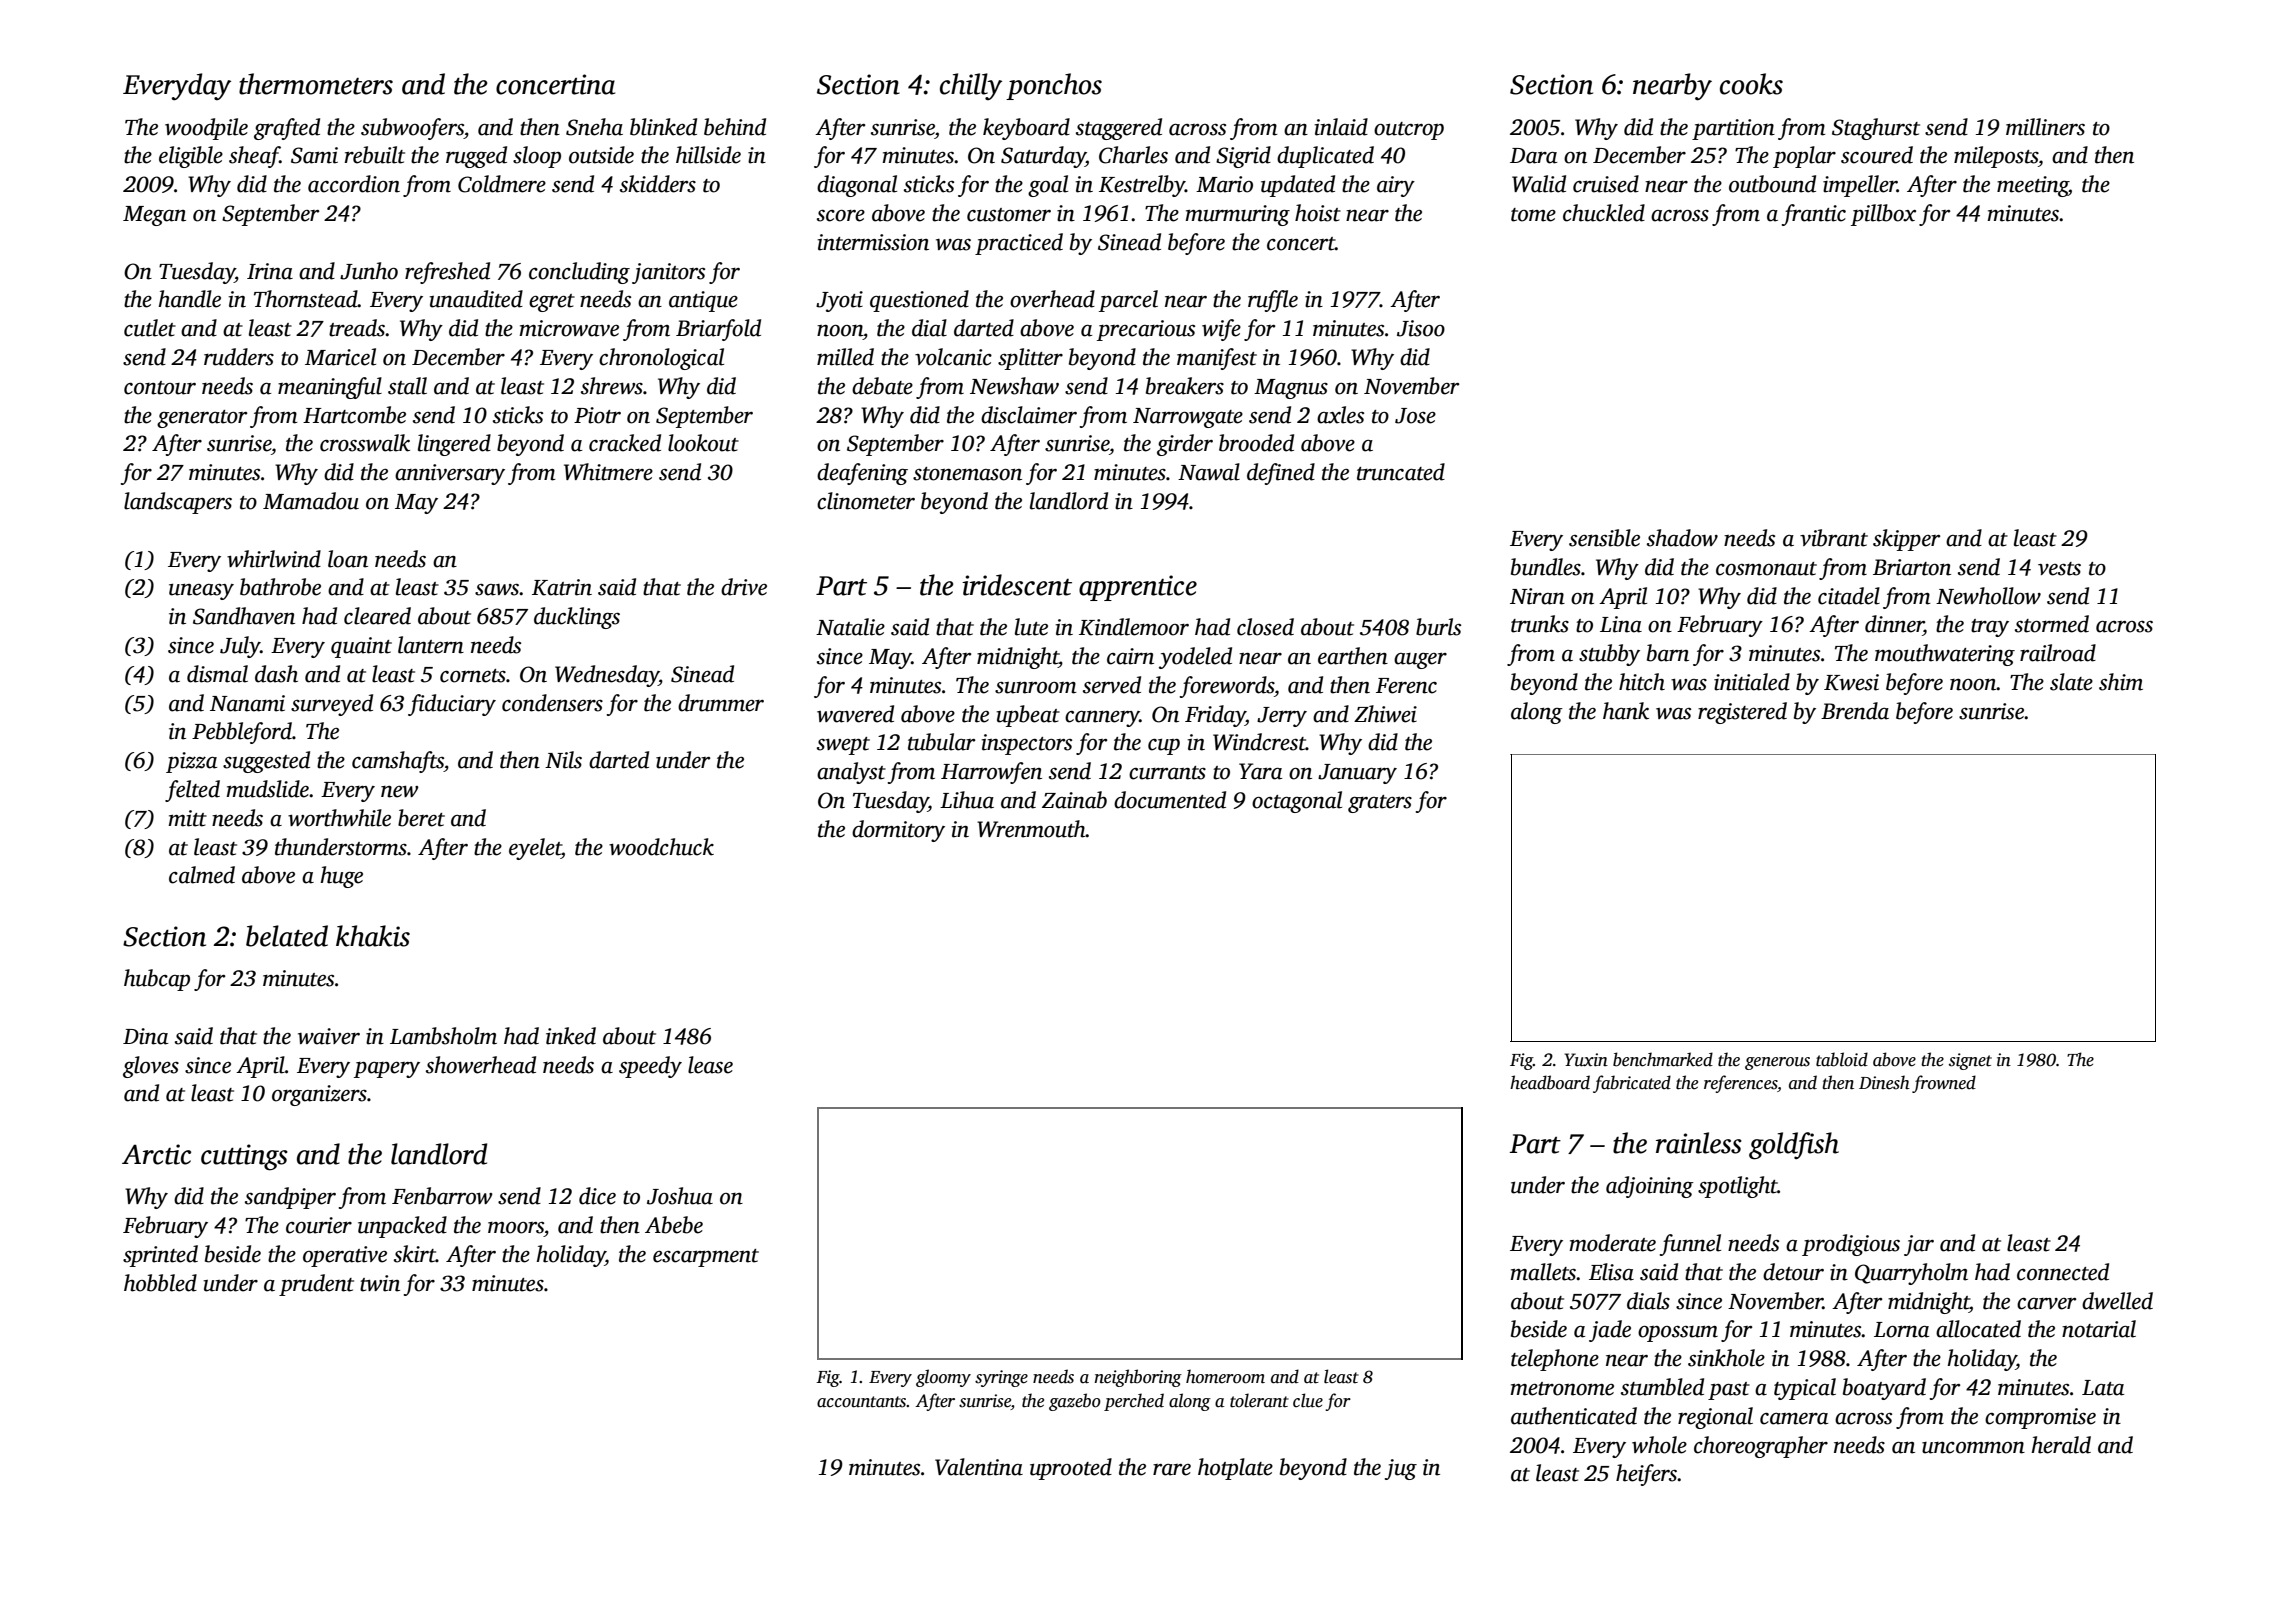 The height and width of the image is (1612, 2280). I want to click on milled, so click(845, 357).
